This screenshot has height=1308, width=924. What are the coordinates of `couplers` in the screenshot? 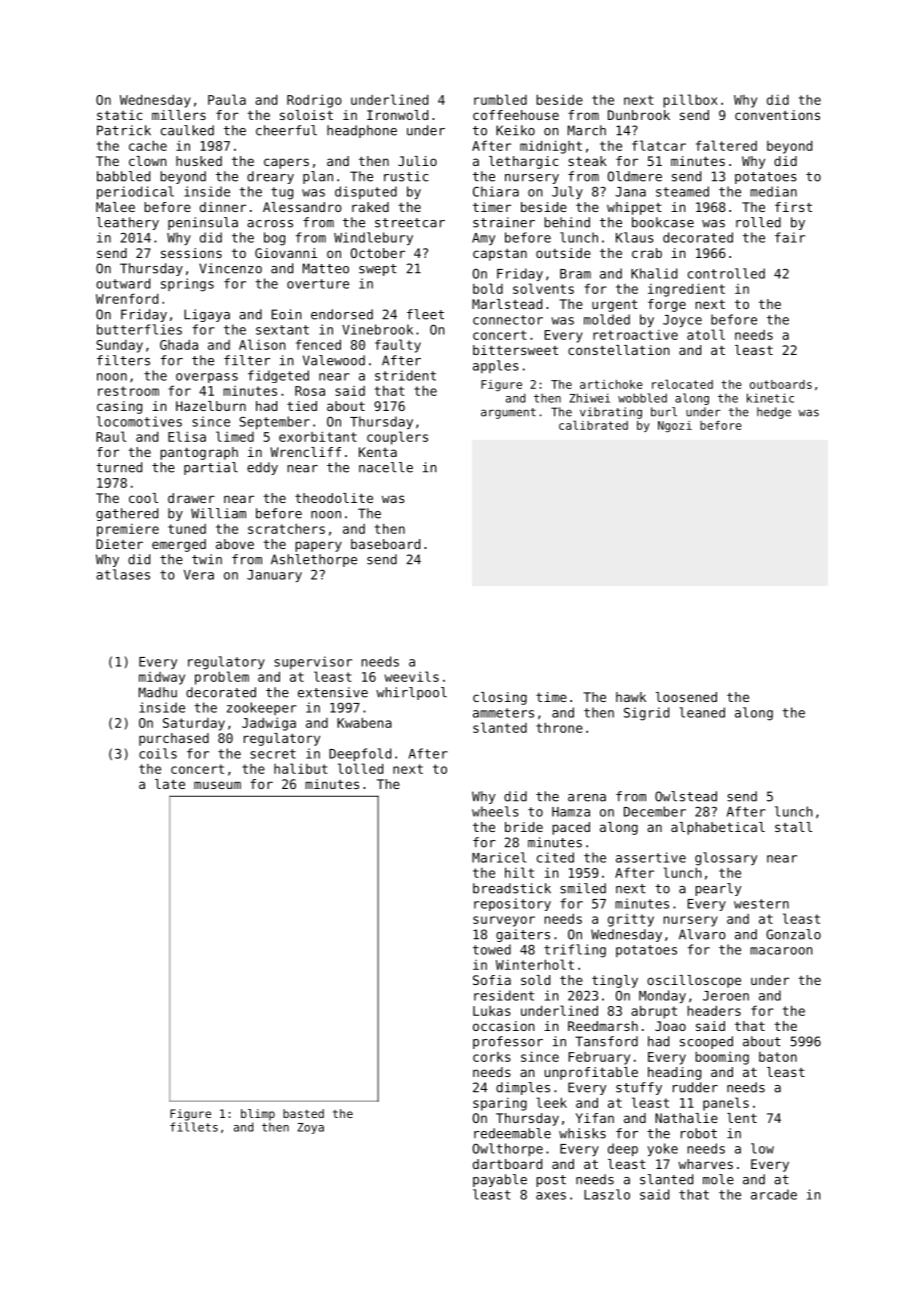 It's located at (397, 438).
